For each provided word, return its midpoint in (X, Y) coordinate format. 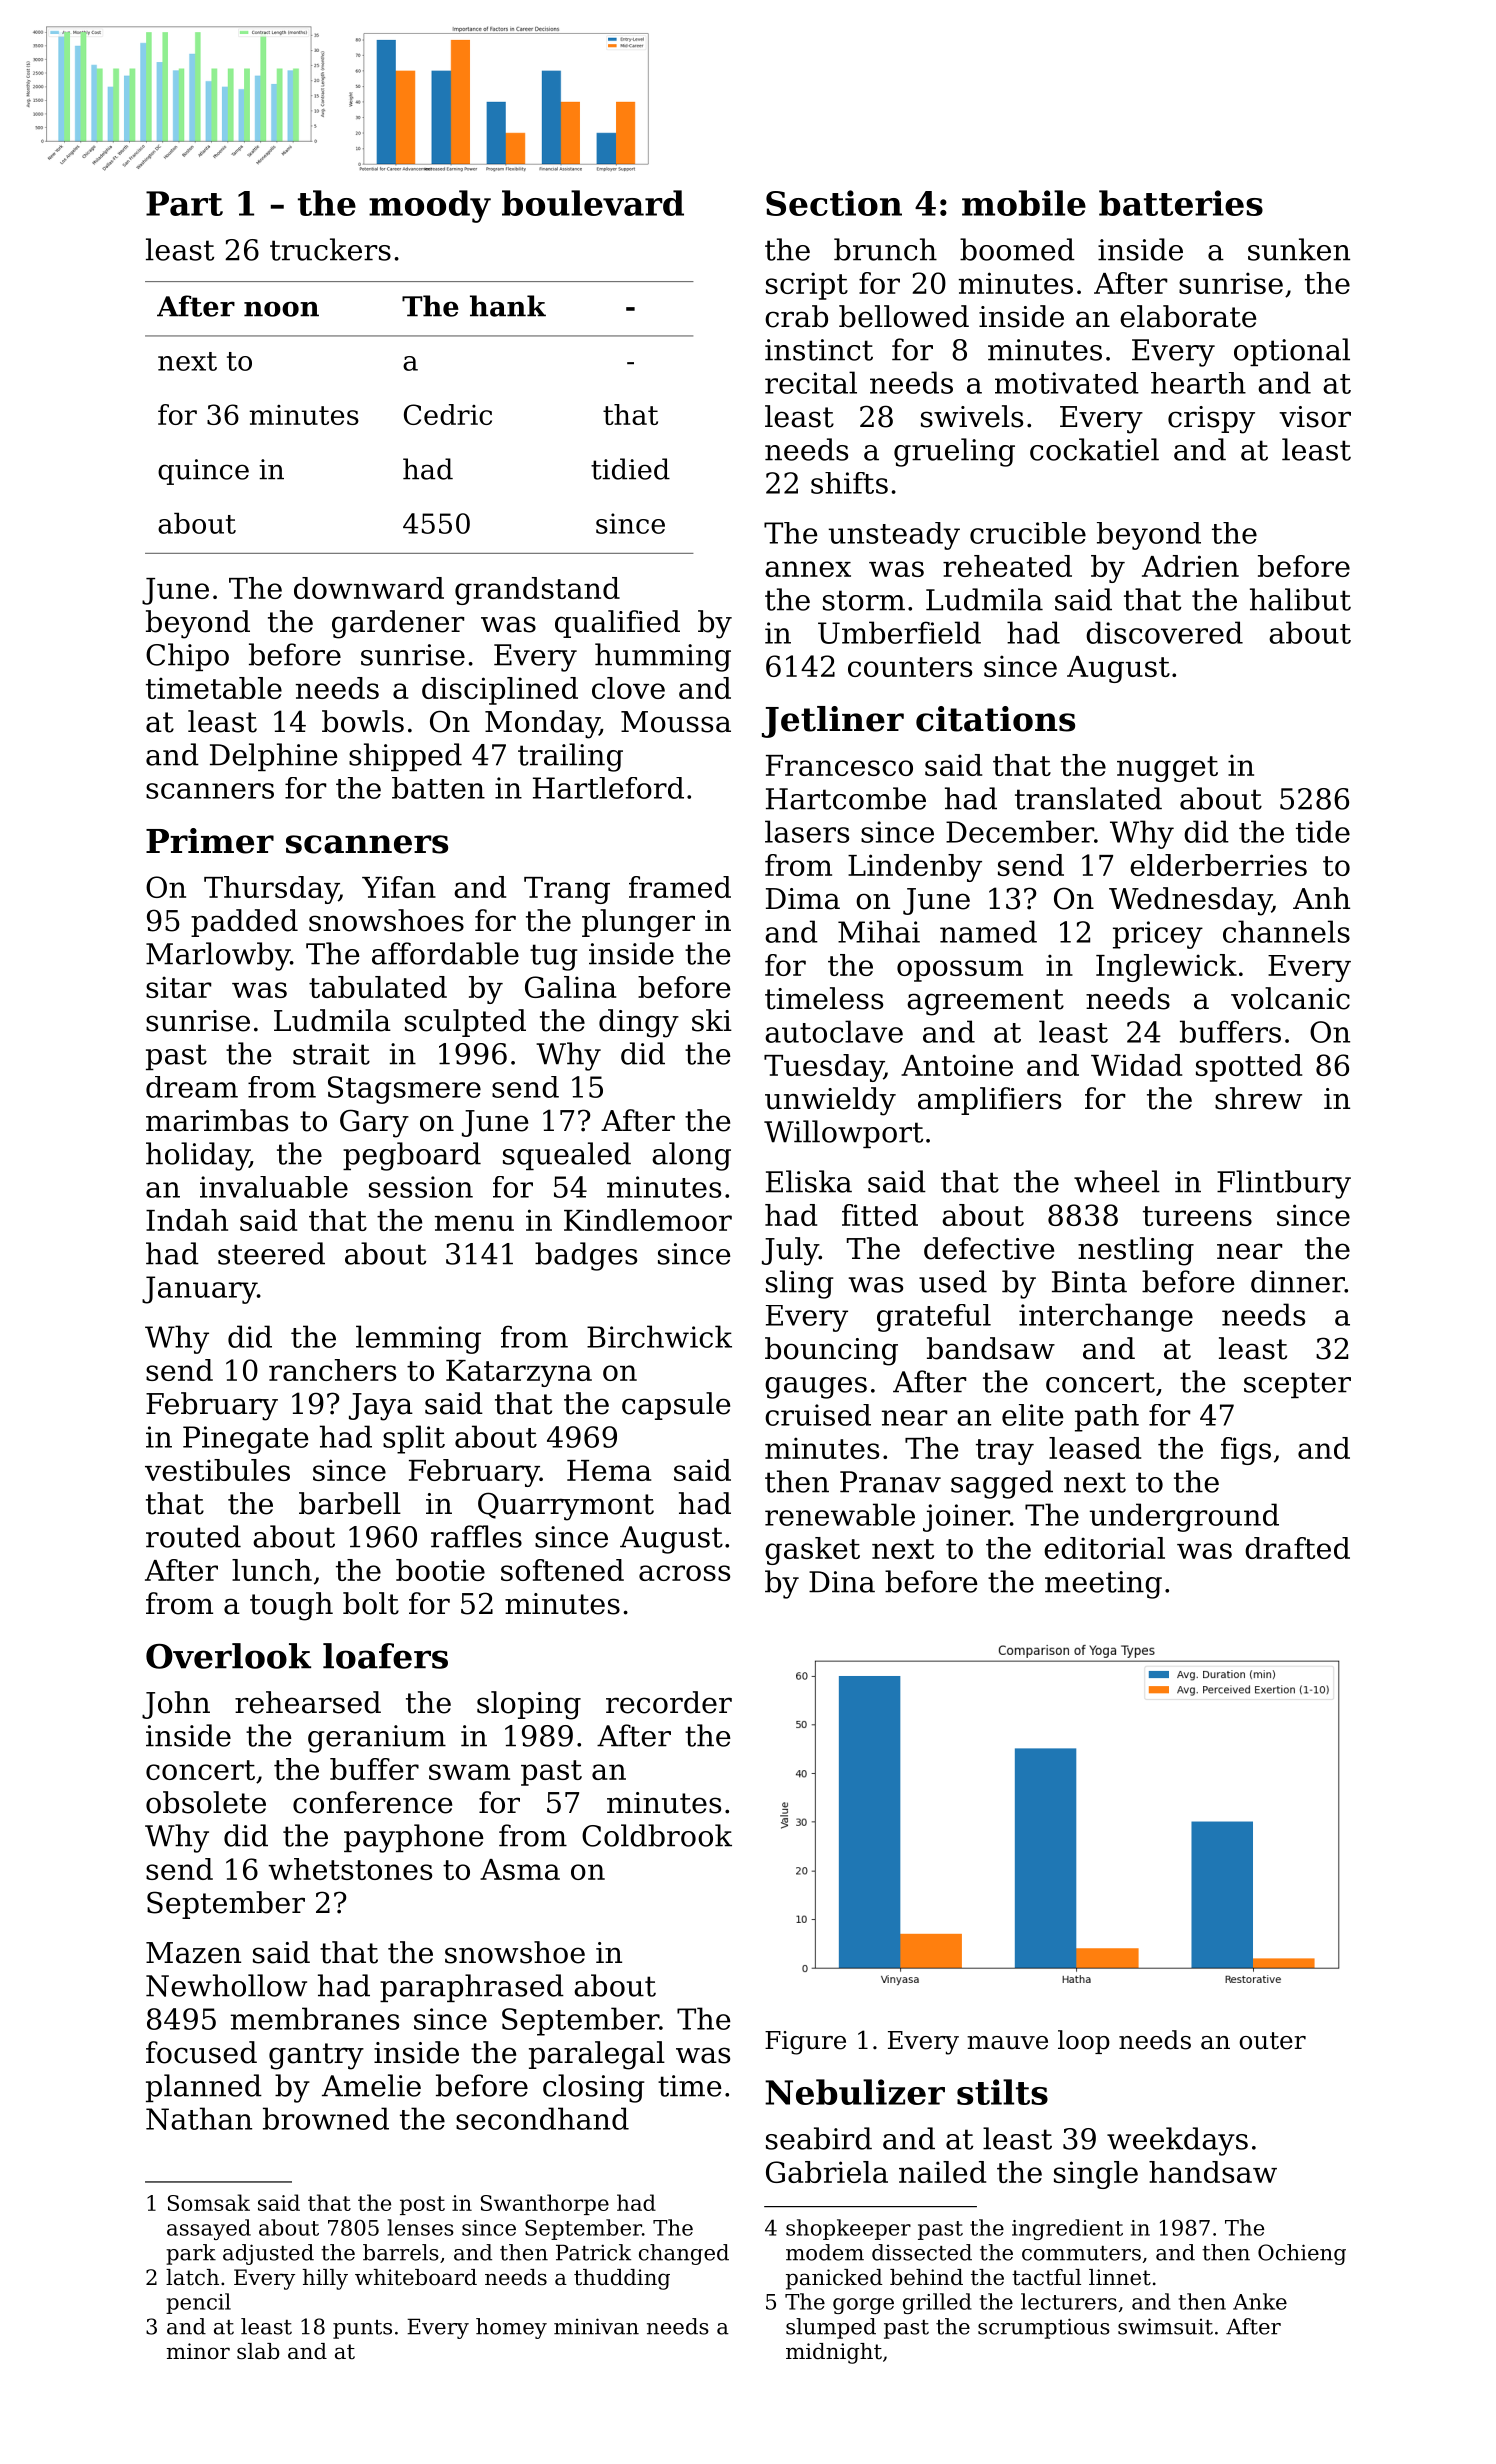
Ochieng (1302, 2254)
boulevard (593, 203)
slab (258, 2351)
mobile (1024, 203)
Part (184, 203)
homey (511, 2328)
